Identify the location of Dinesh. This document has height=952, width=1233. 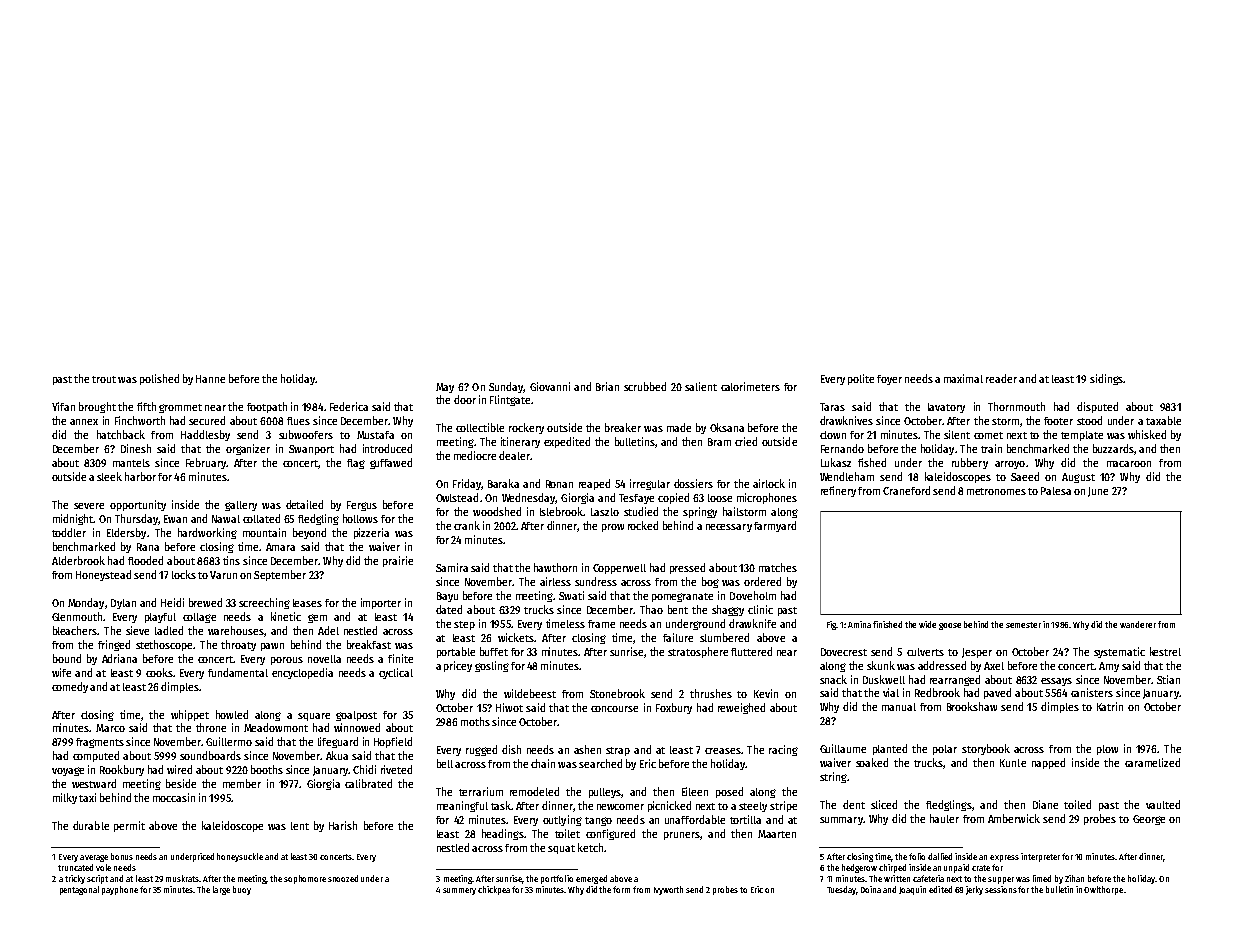
(136, 448).
